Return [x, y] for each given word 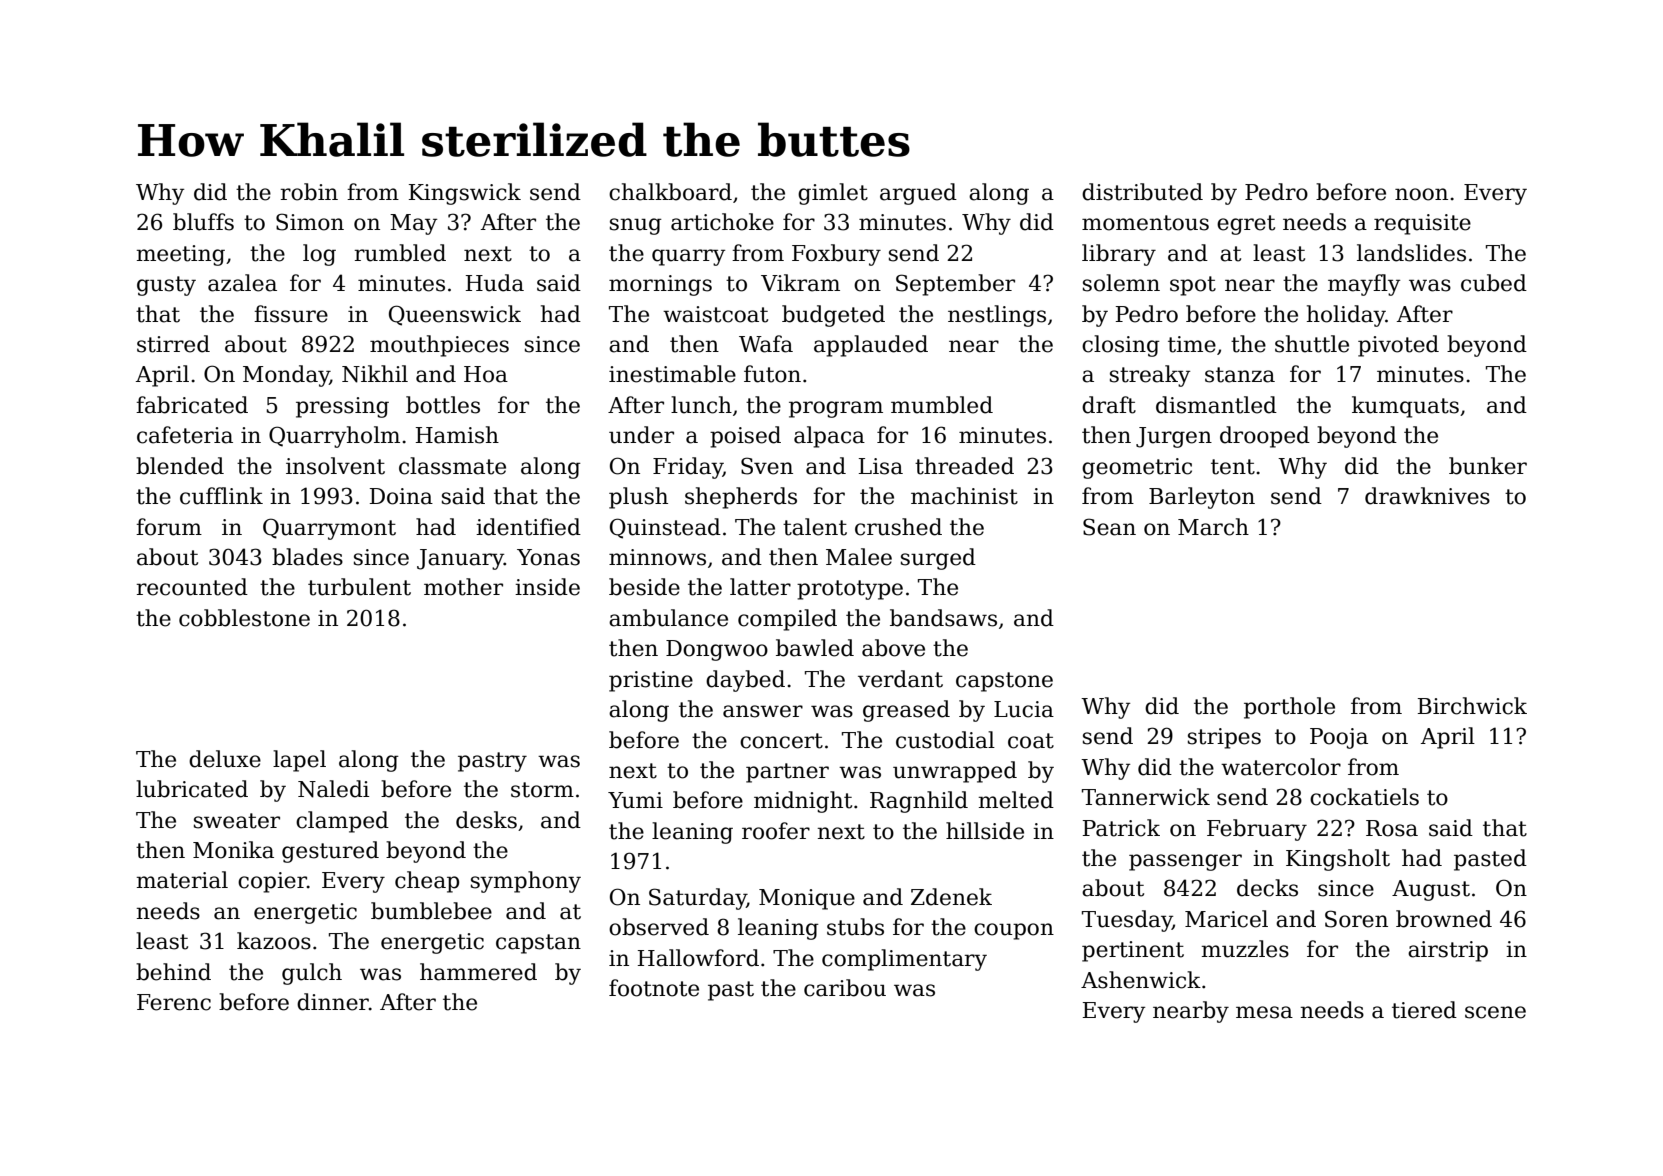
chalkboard [670, 192]
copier [272, 882]
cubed [1494, 283]
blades [307, 557]
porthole [1289, 708]
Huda [495, 283]
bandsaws [943, 618]
